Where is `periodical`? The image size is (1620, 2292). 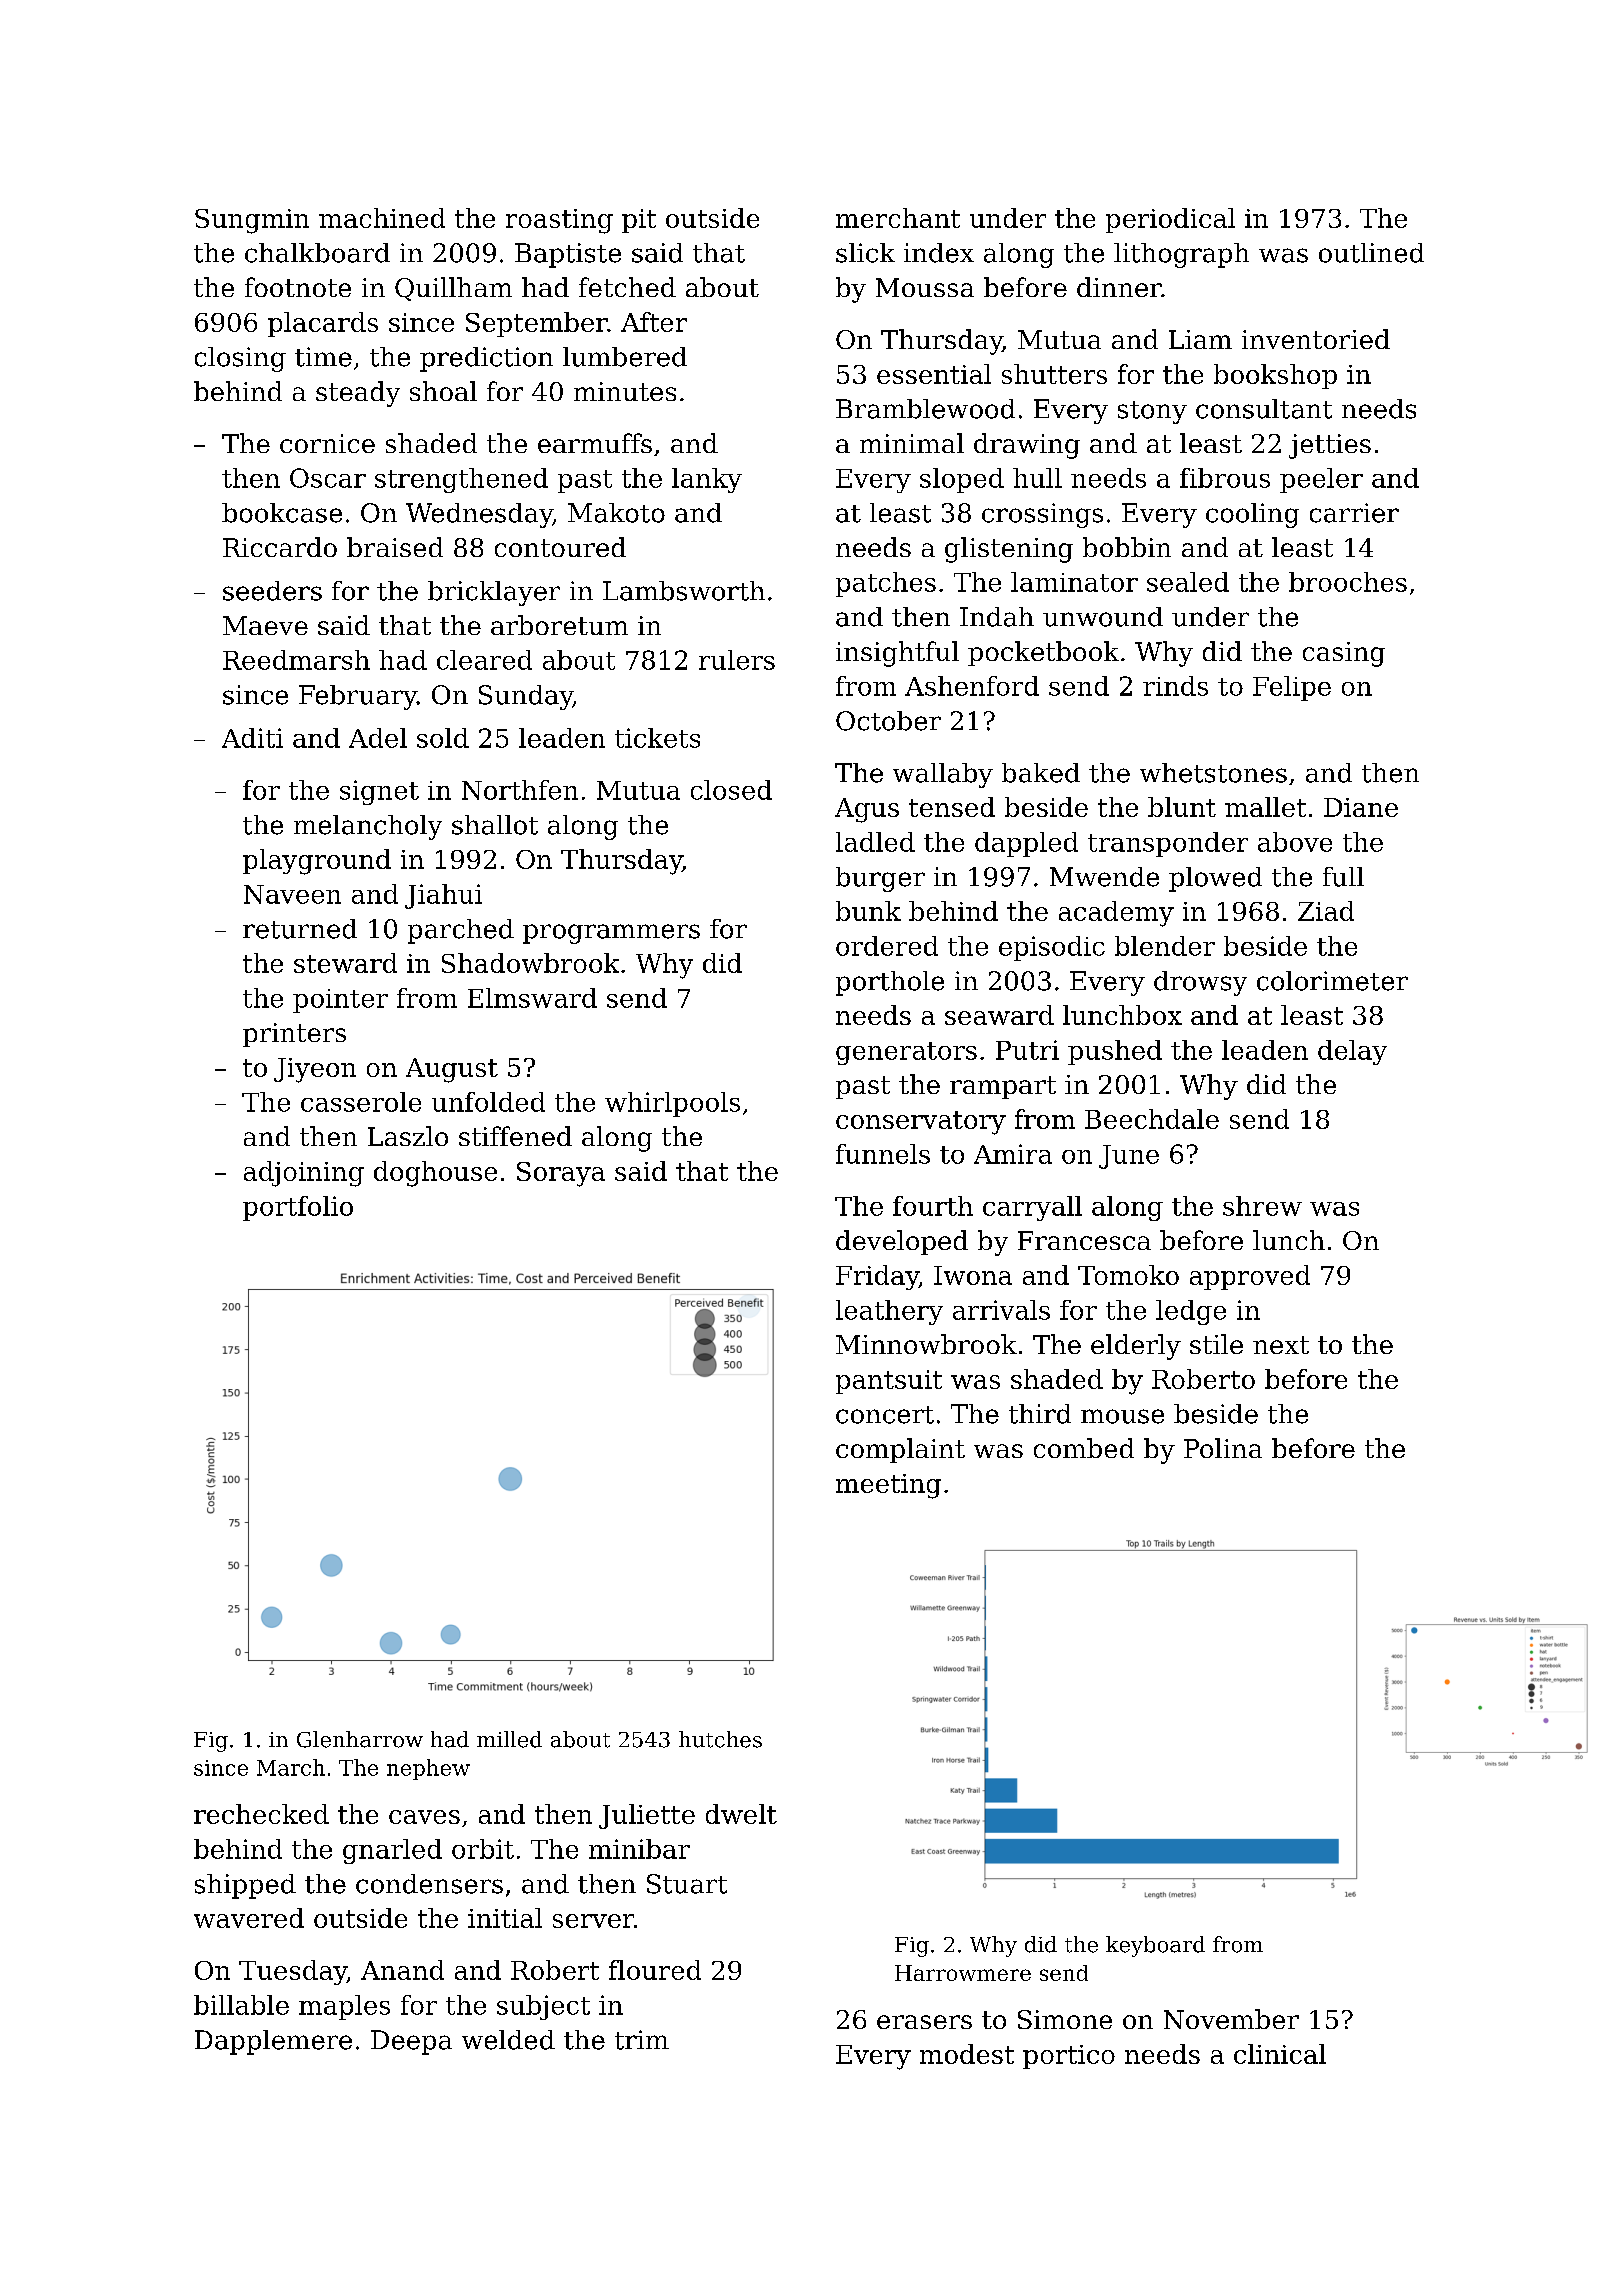 periodical is located at coordinates (1170, 220).
